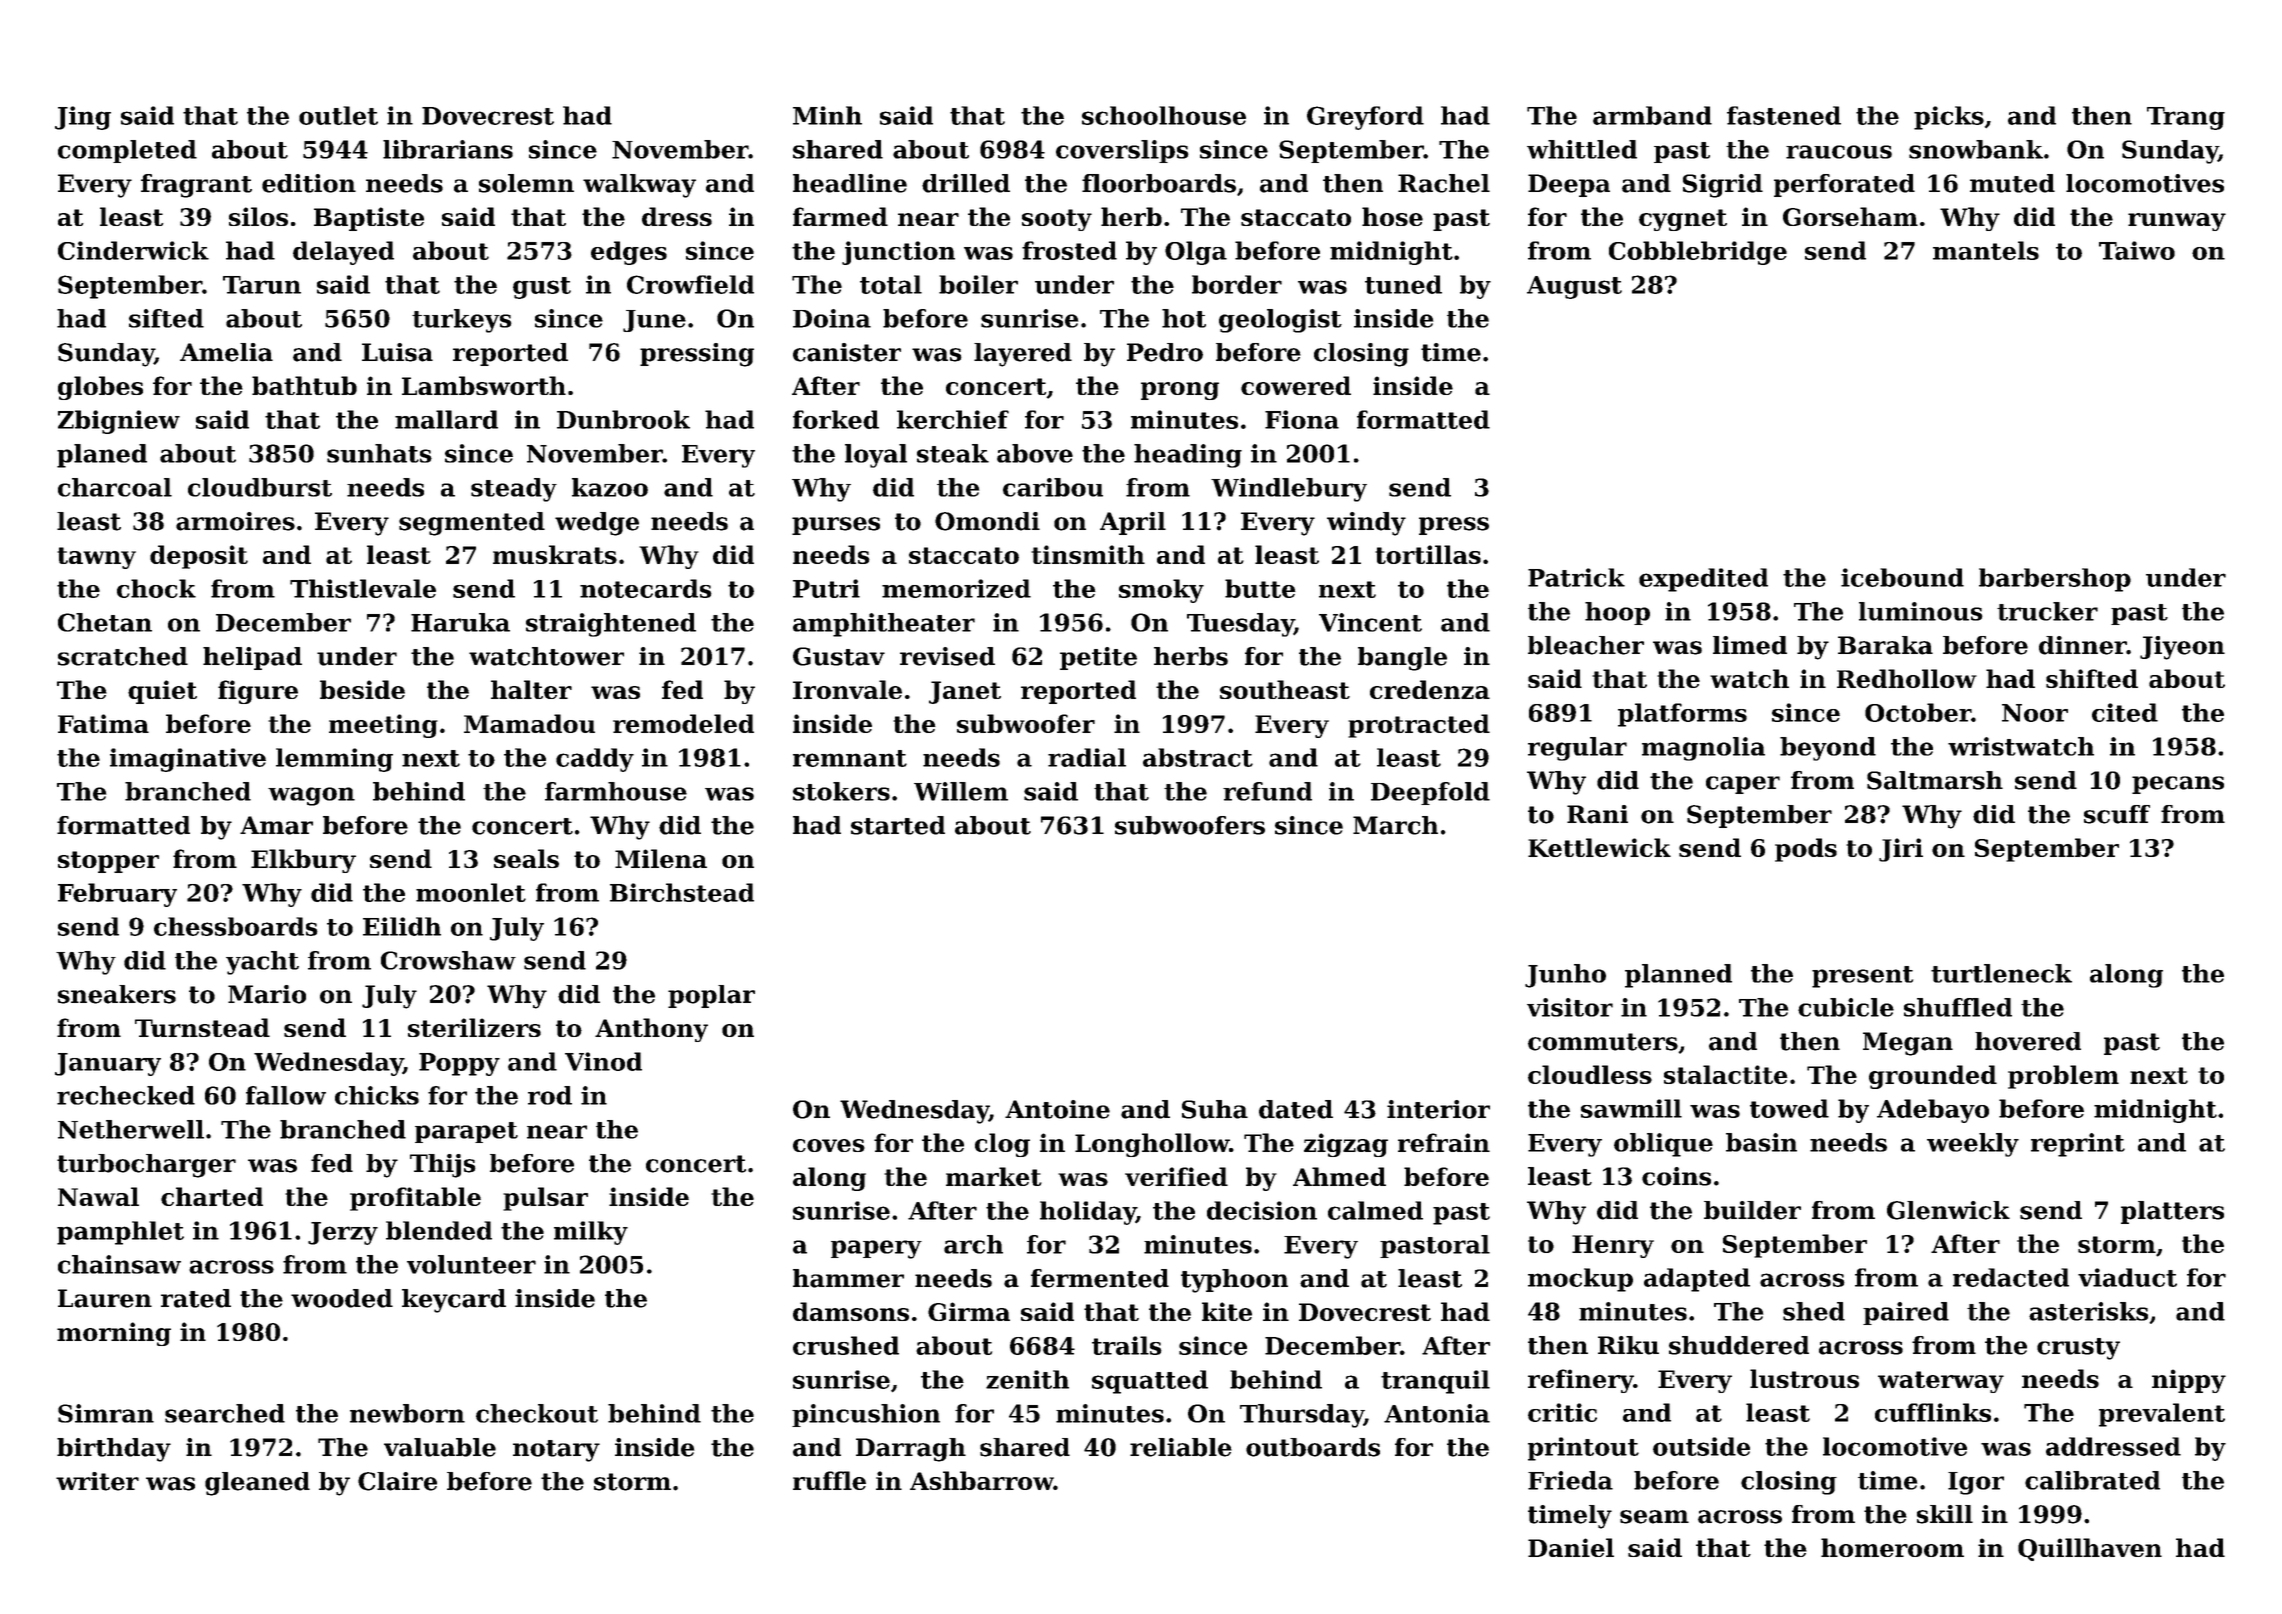  What do you see at coordinates (827, 115) in the screenshot?
I see `Minh` at bounding box center [827, 115].
